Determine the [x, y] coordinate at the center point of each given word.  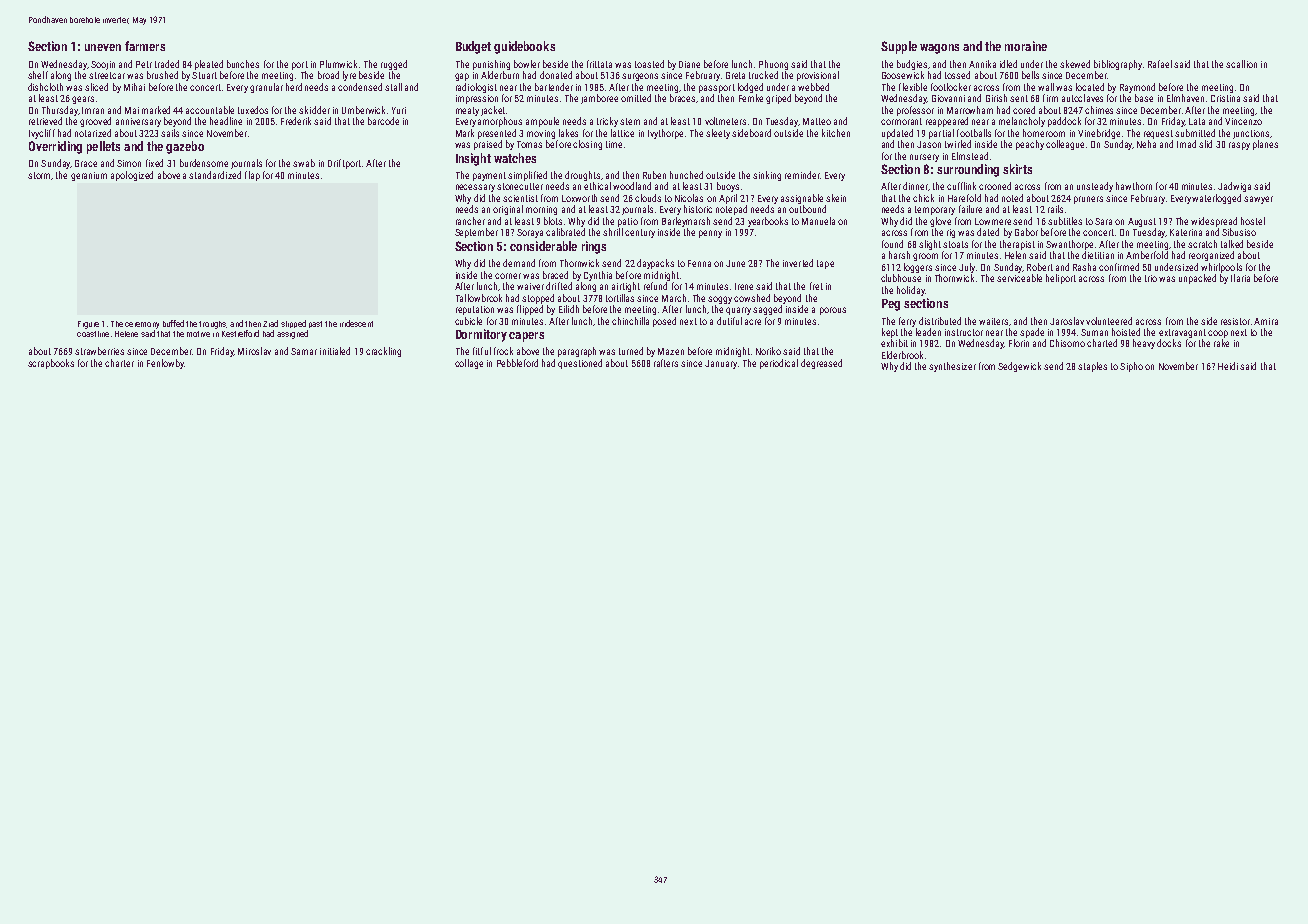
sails [170, 133]
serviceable [1019, 278]
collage [469, 364]
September [476, 233]
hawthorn [1134, 186]
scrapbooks [51, 364]
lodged [750, 88]
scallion [1241, 64]
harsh [899, 255]
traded [167, 64]
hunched [686, 175]
